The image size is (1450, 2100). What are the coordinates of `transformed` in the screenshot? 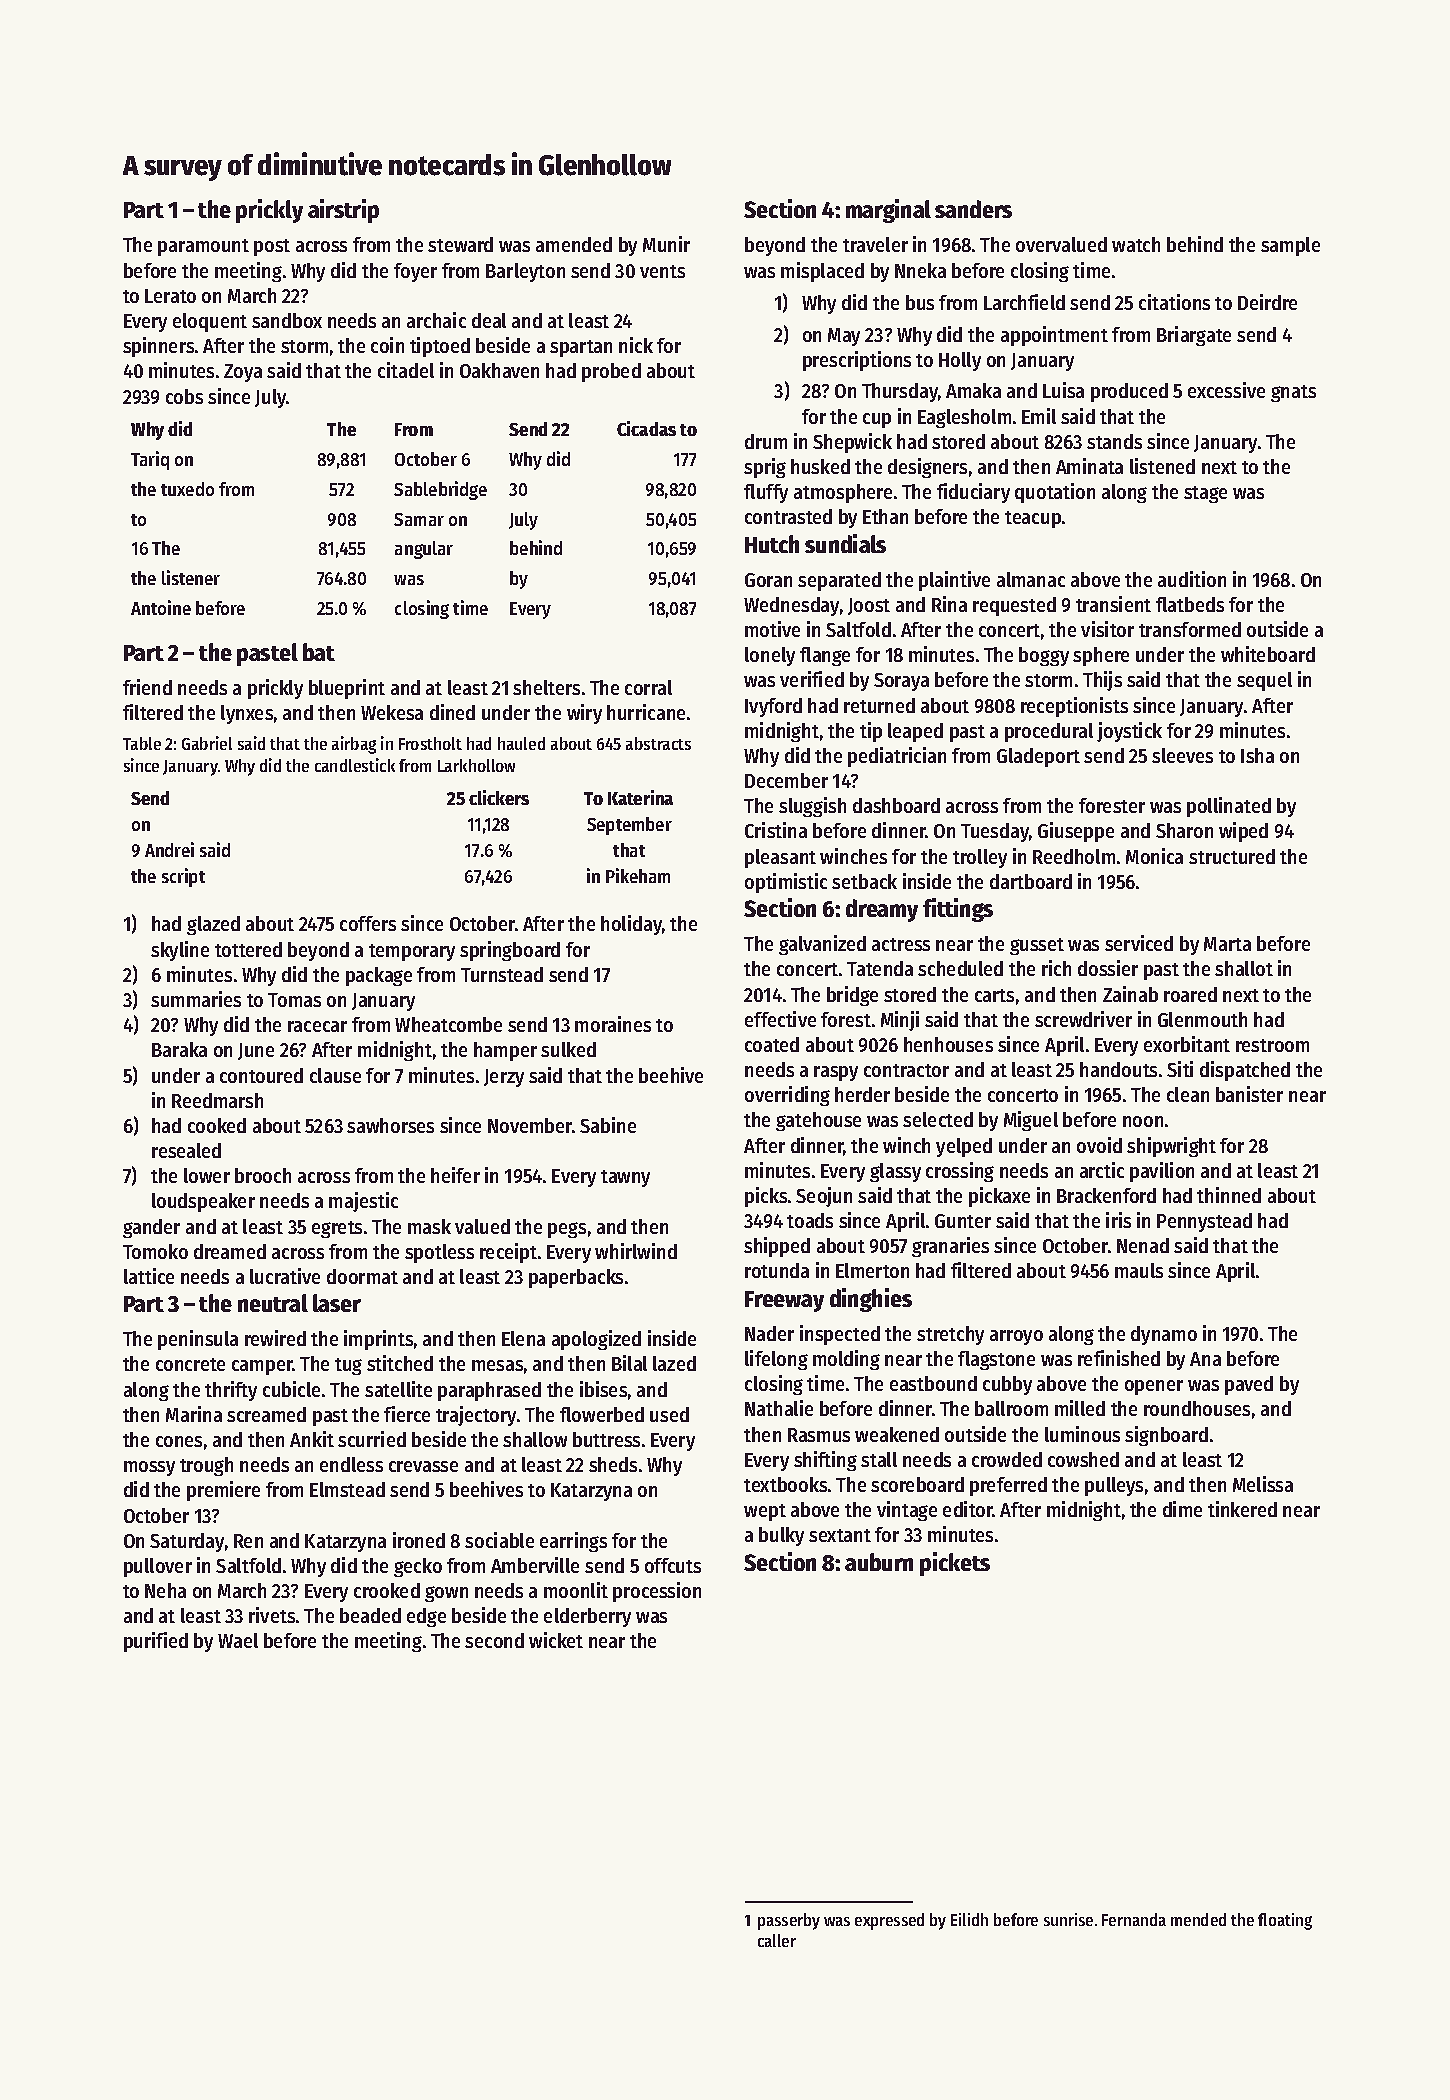 It's located at (1190, 629).
